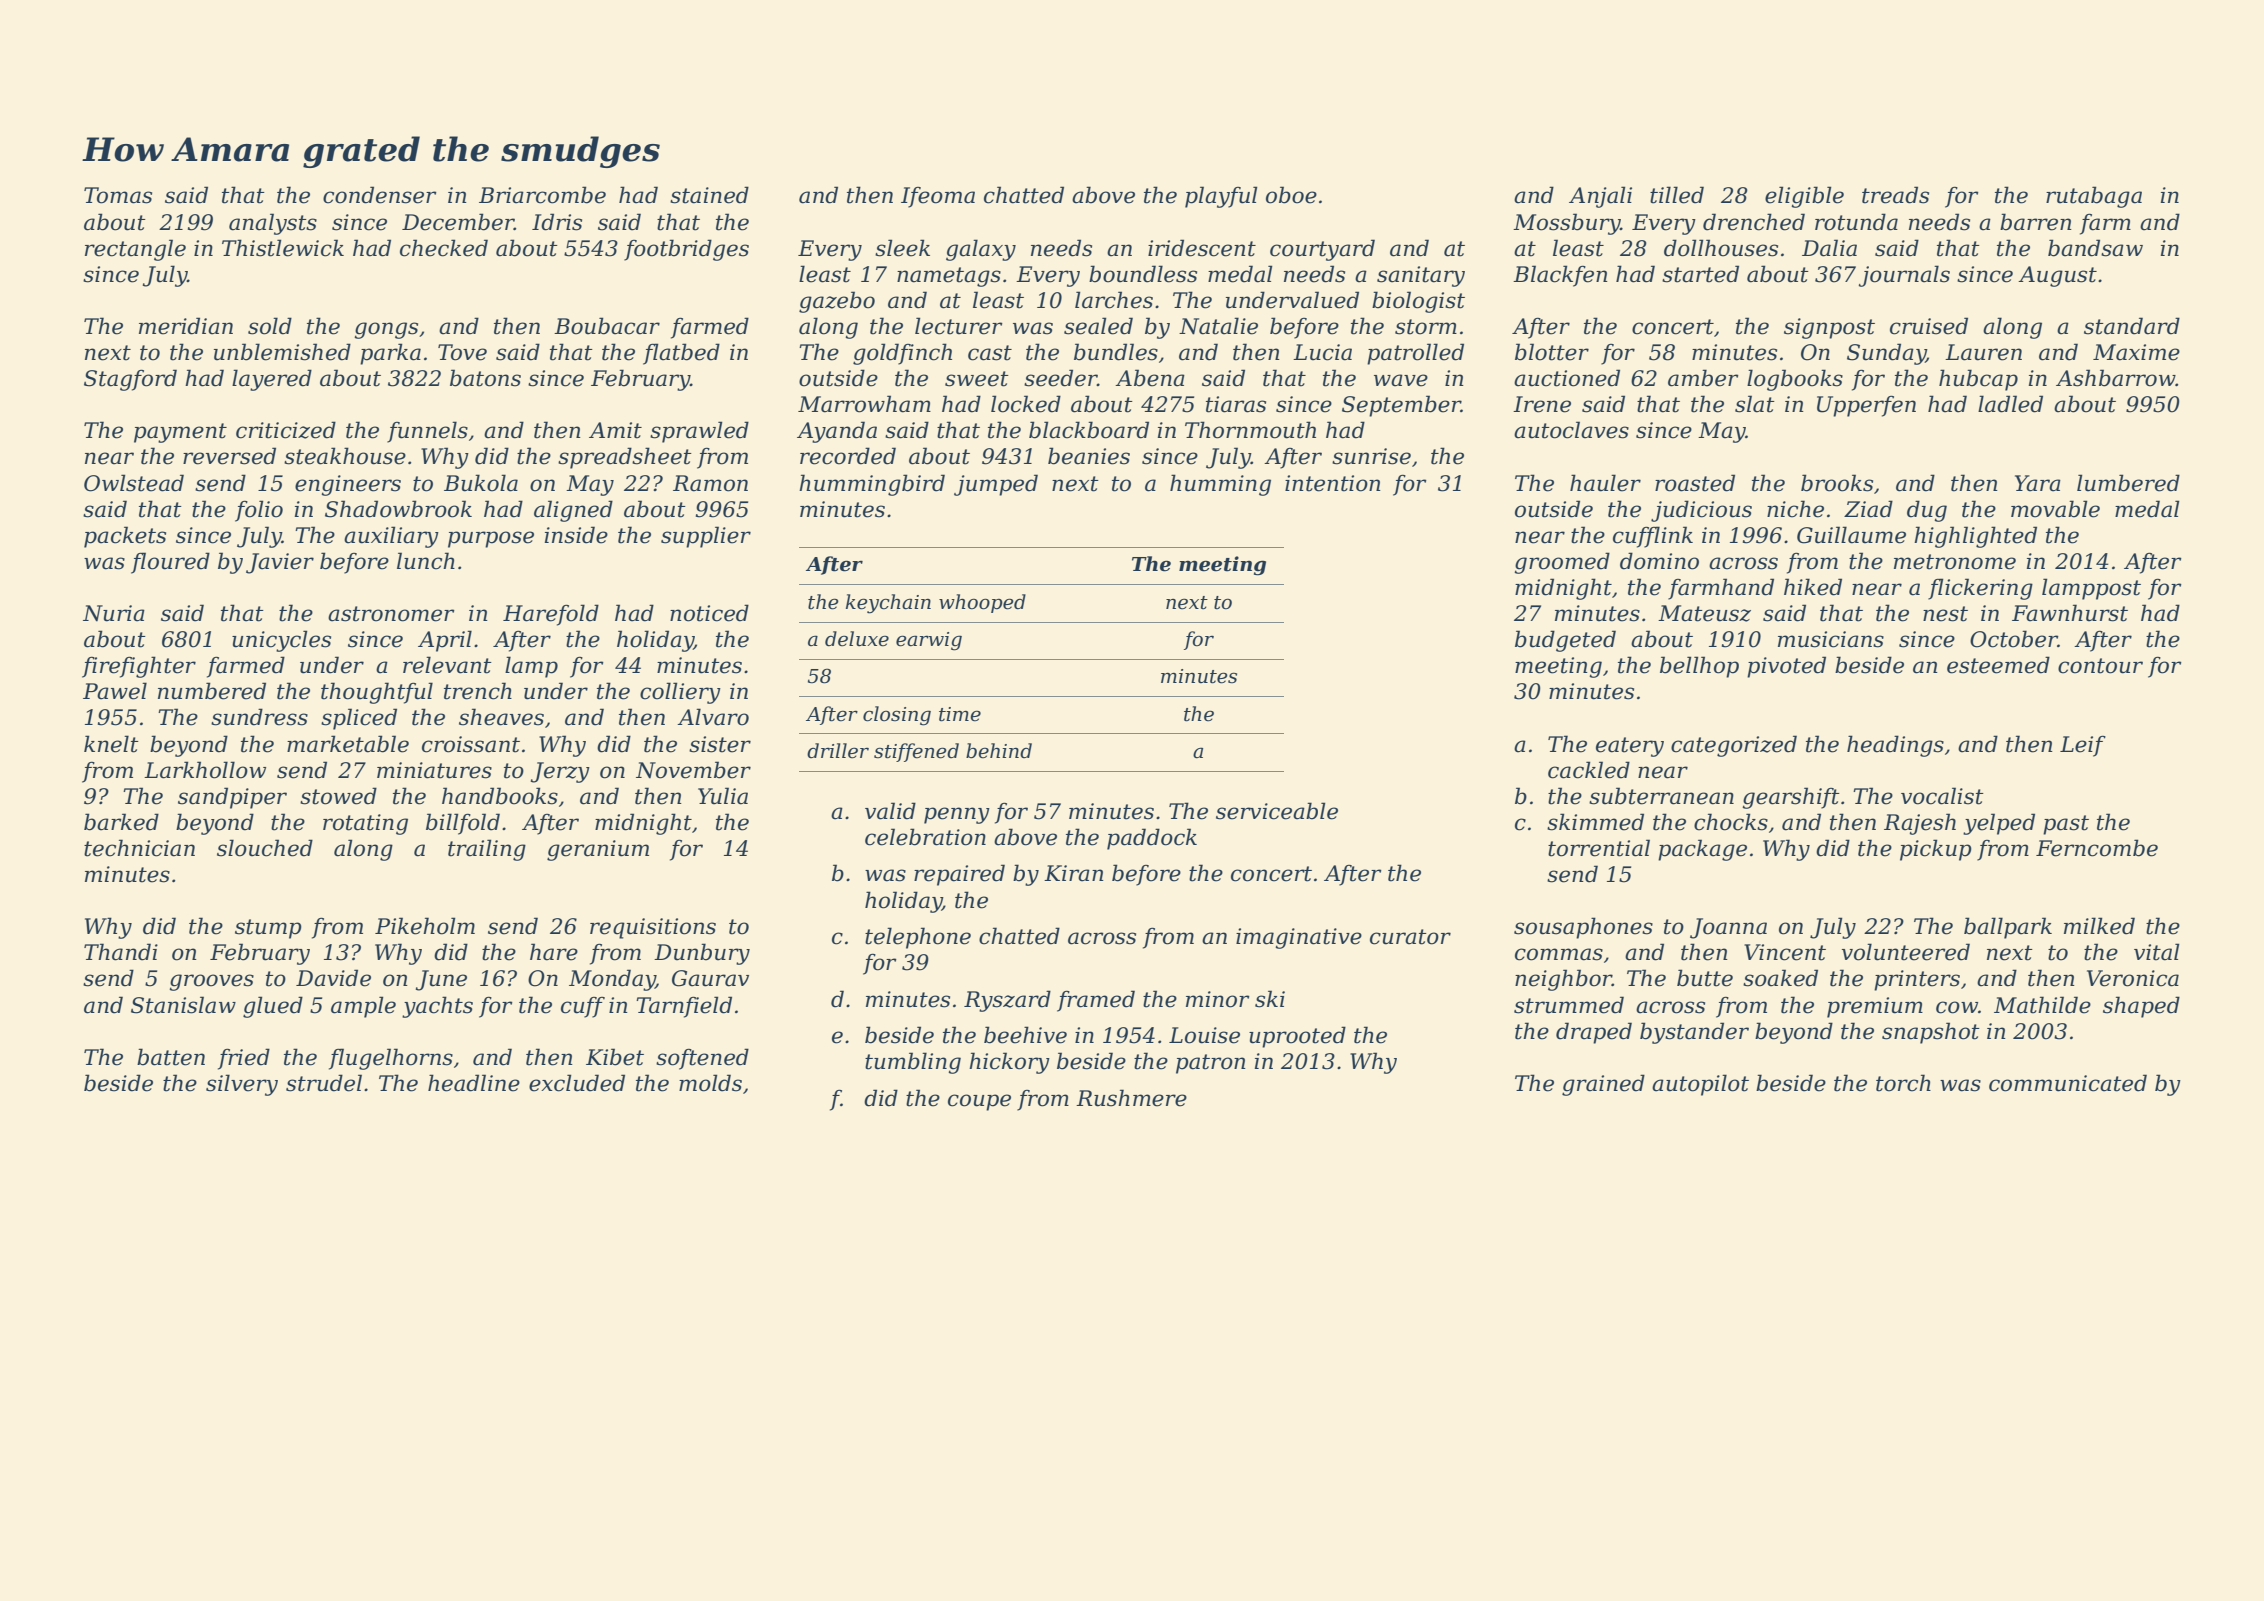 This screenshot has width=2264, height=1601. Describe the element at coordinates (118, 195) in the screenshot. I see `Tomas` at that location.
